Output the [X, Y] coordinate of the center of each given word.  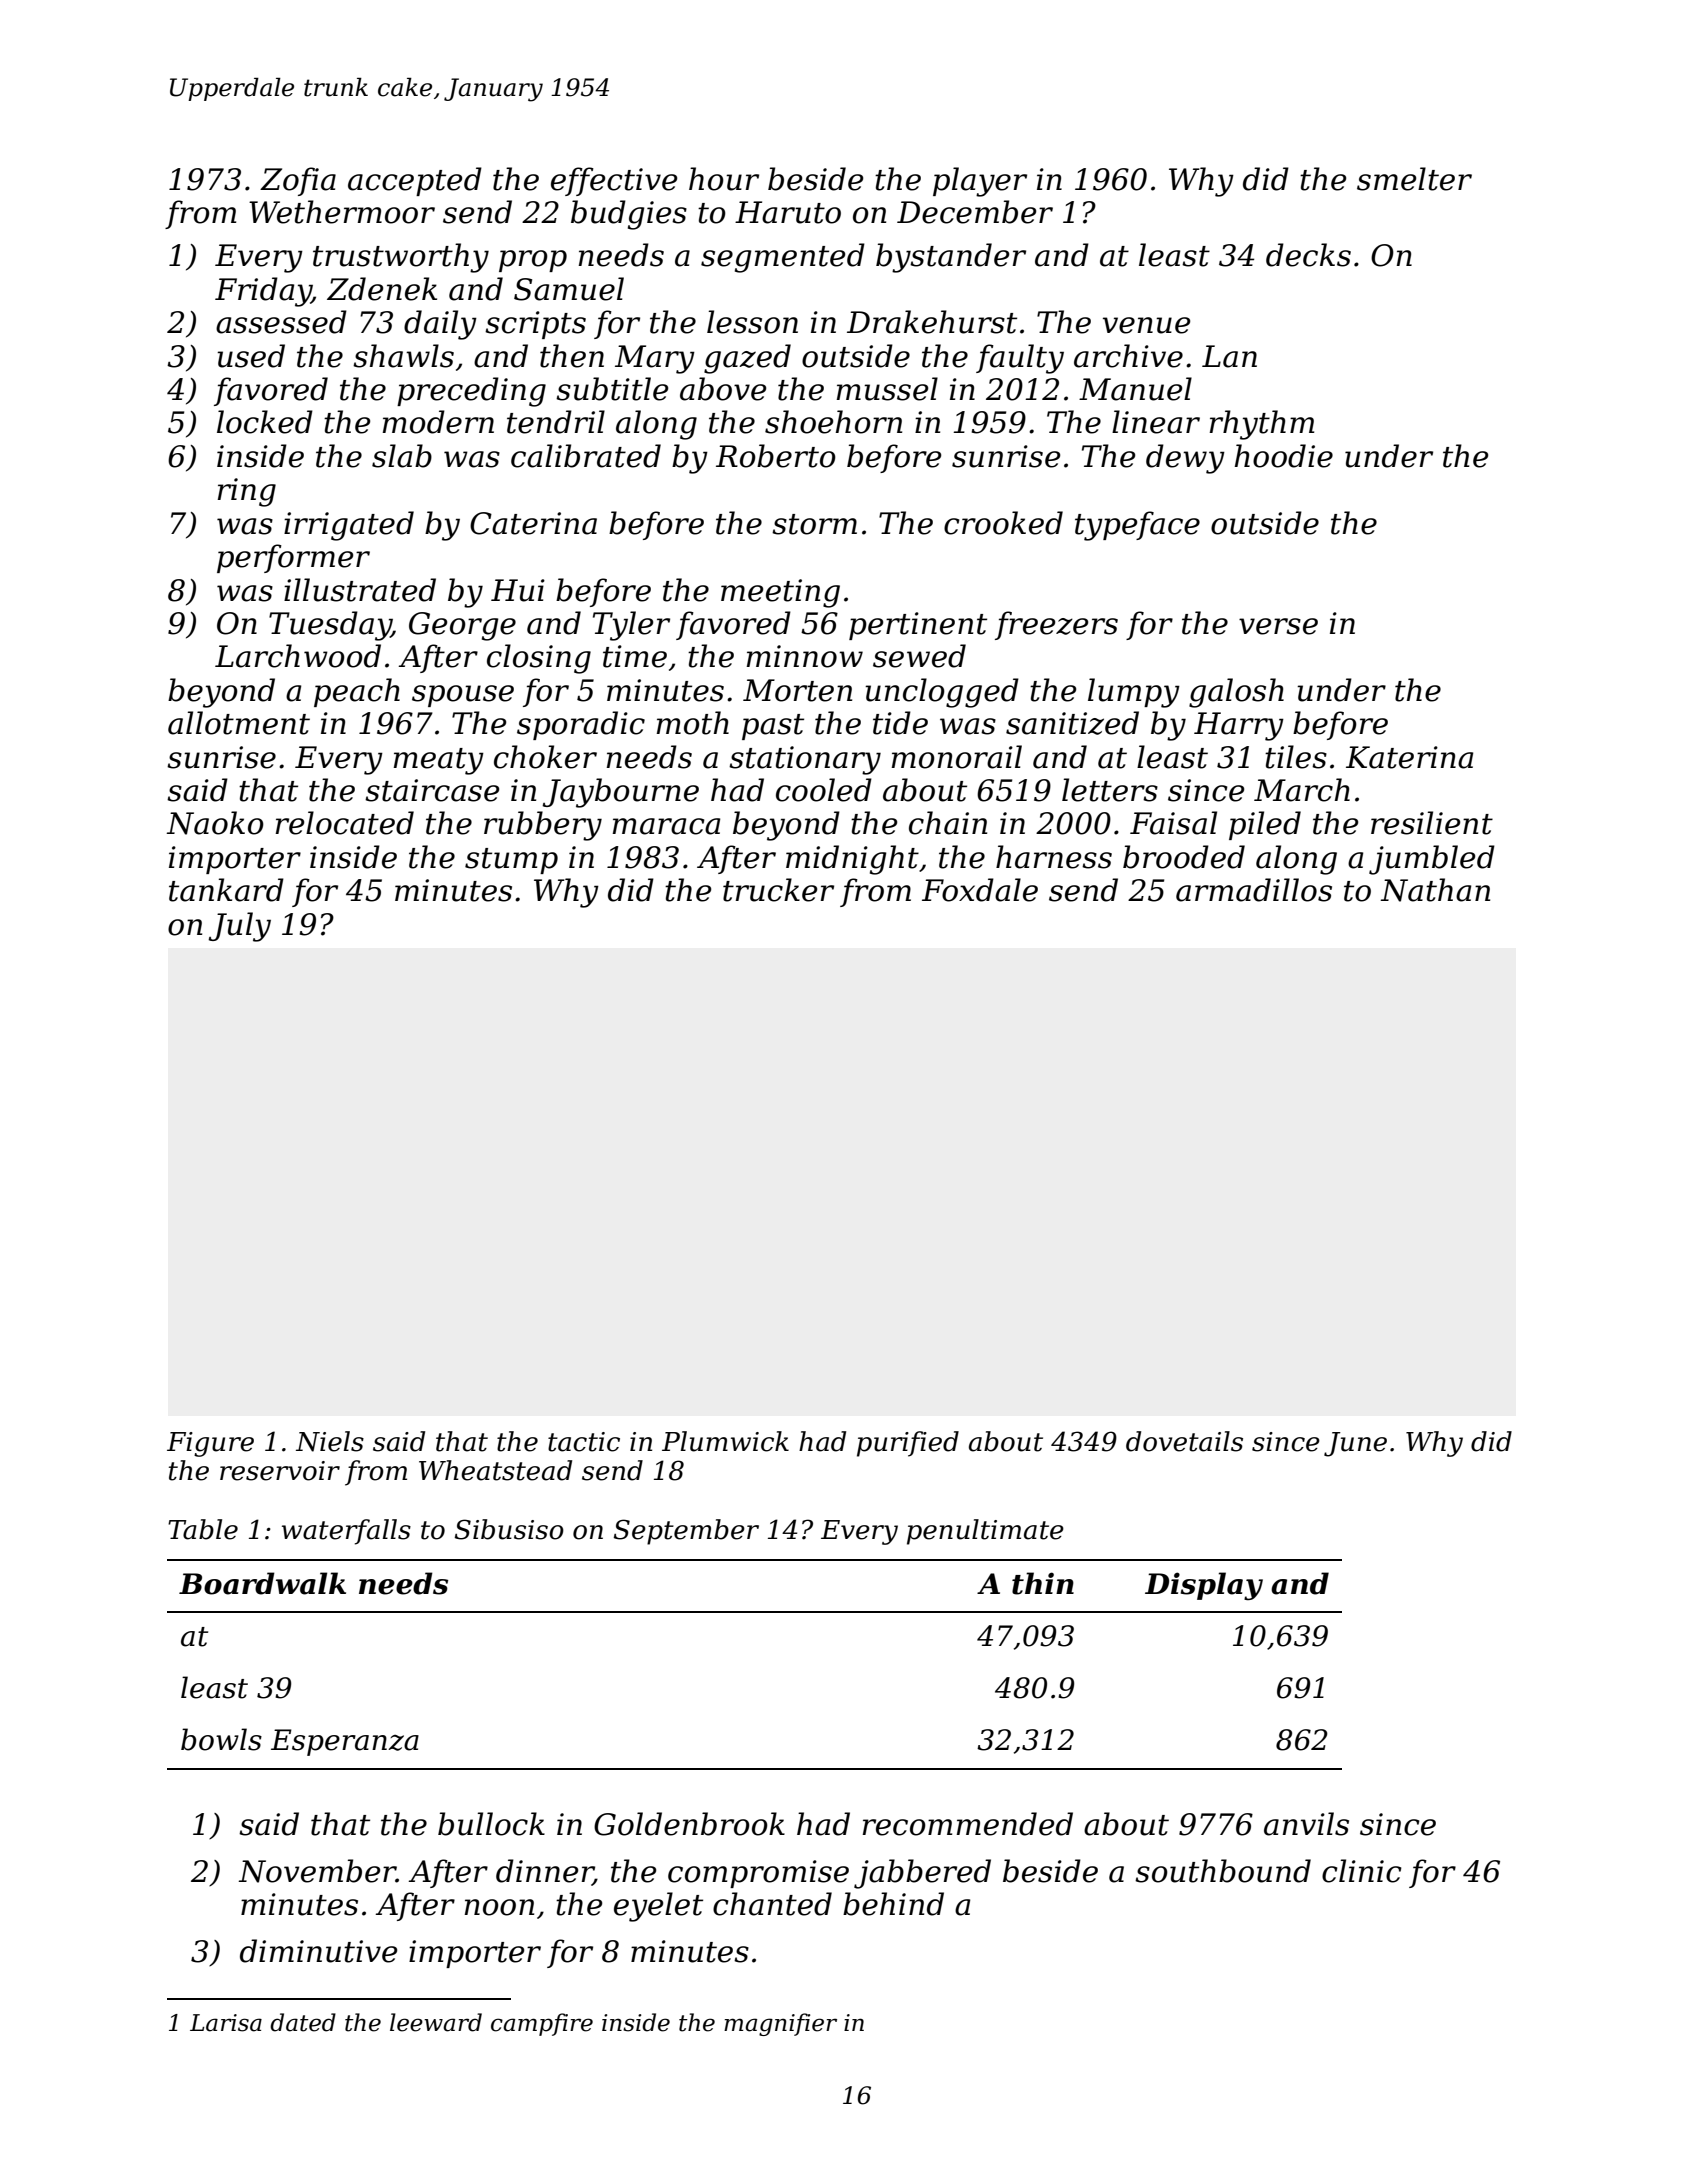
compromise [758, 1874]
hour [724, 179]
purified [908, 1444]
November [317, 1871]
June [1355, 1444]
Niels [330, 1441]
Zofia [298, 181]
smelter [1414, 179]
